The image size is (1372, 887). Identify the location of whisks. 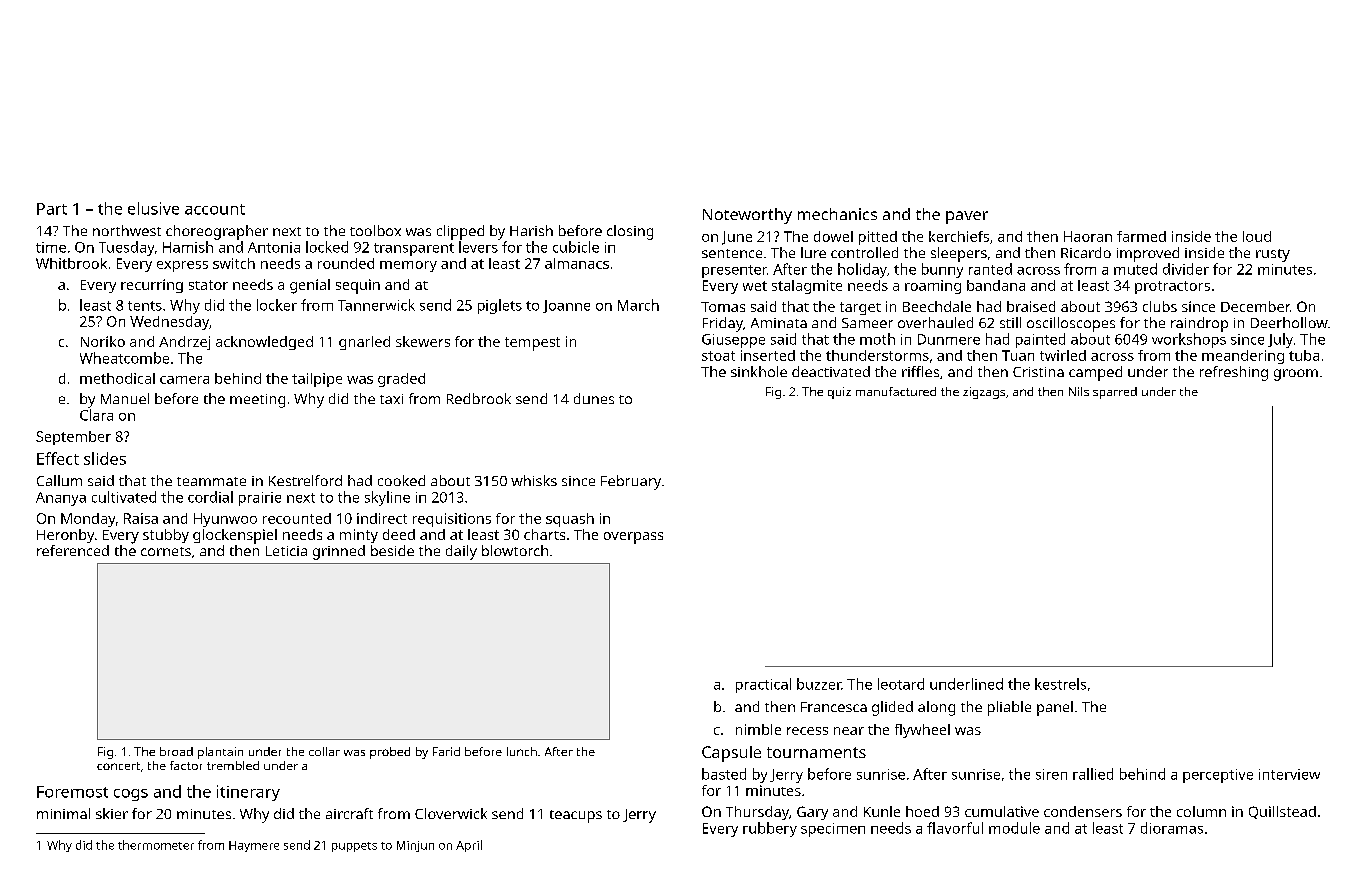
(534, 480).
